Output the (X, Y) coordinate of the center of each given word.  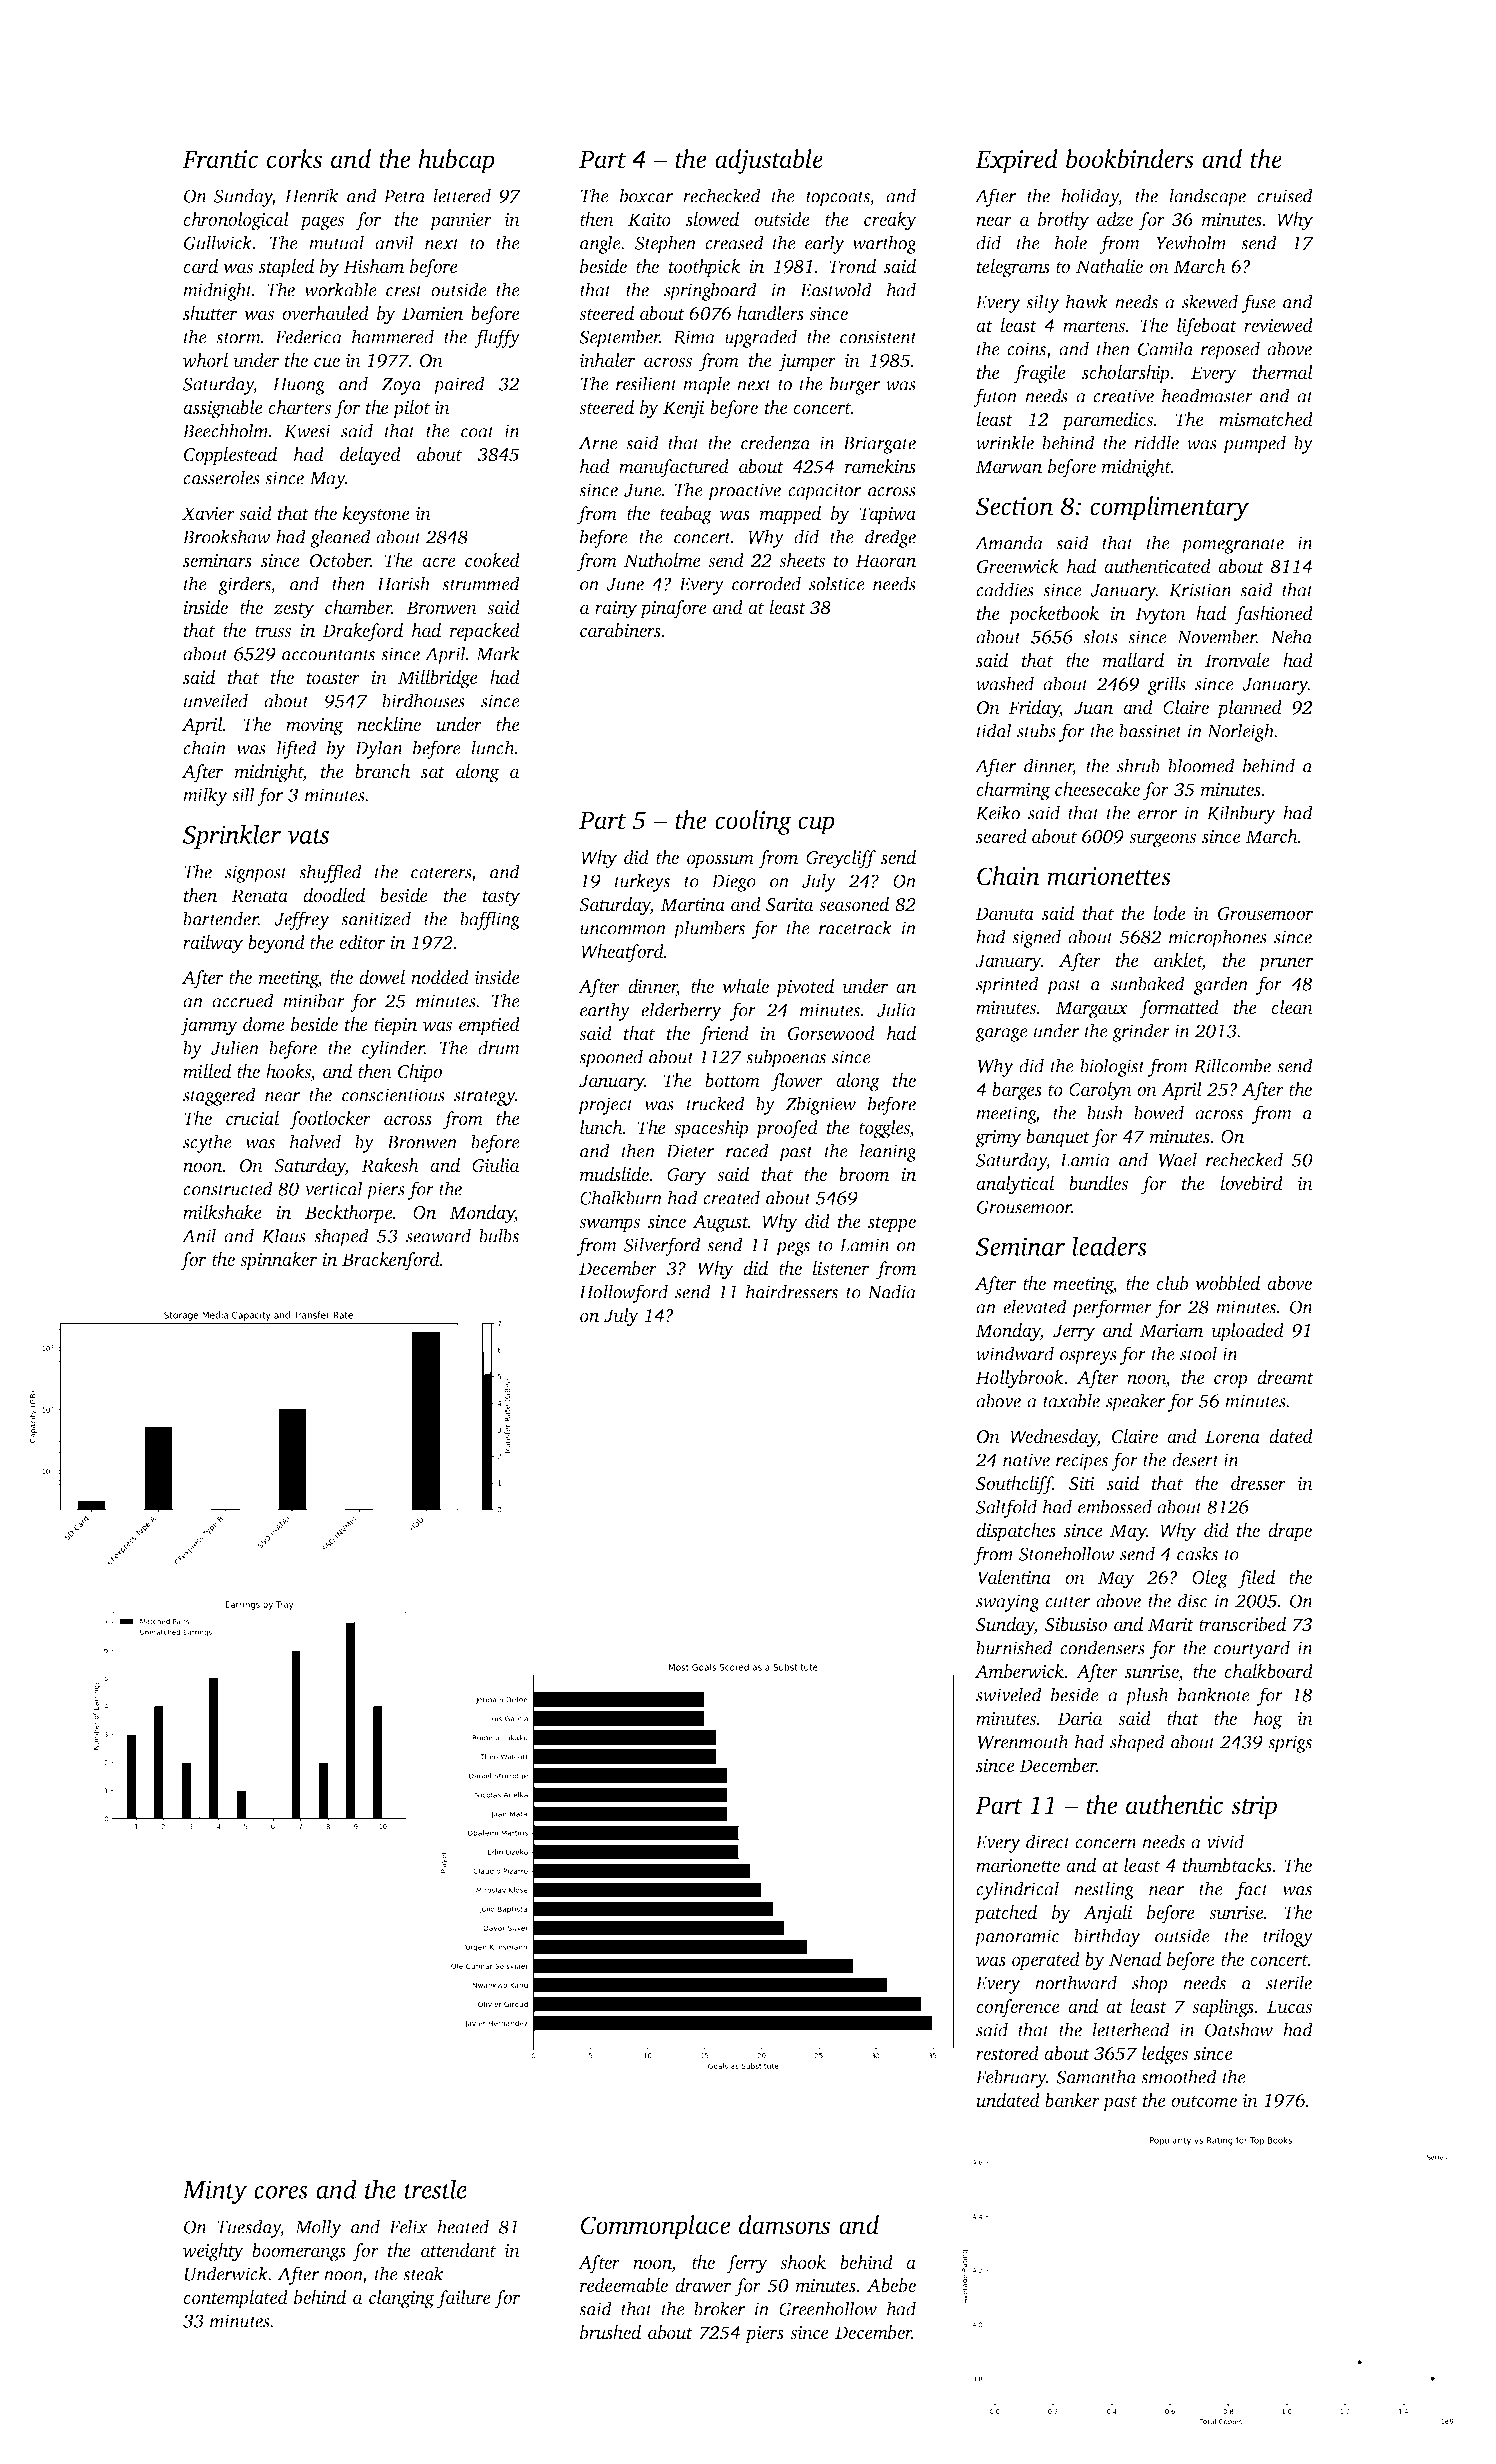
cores (281, 2192)
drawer (703, 2285)
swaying (1008, 1603)
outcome (1204, 2101)
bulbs (499, 1235)
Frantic (220, 159)
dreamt (1285, 1377)
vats (308, 836)
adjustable (769, 161)
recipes (1082, 1462)
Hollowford (623, 1293)
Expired (1016, 161)
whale (745, 986)
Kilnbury (1241, 814)
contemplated (235, 2299)
